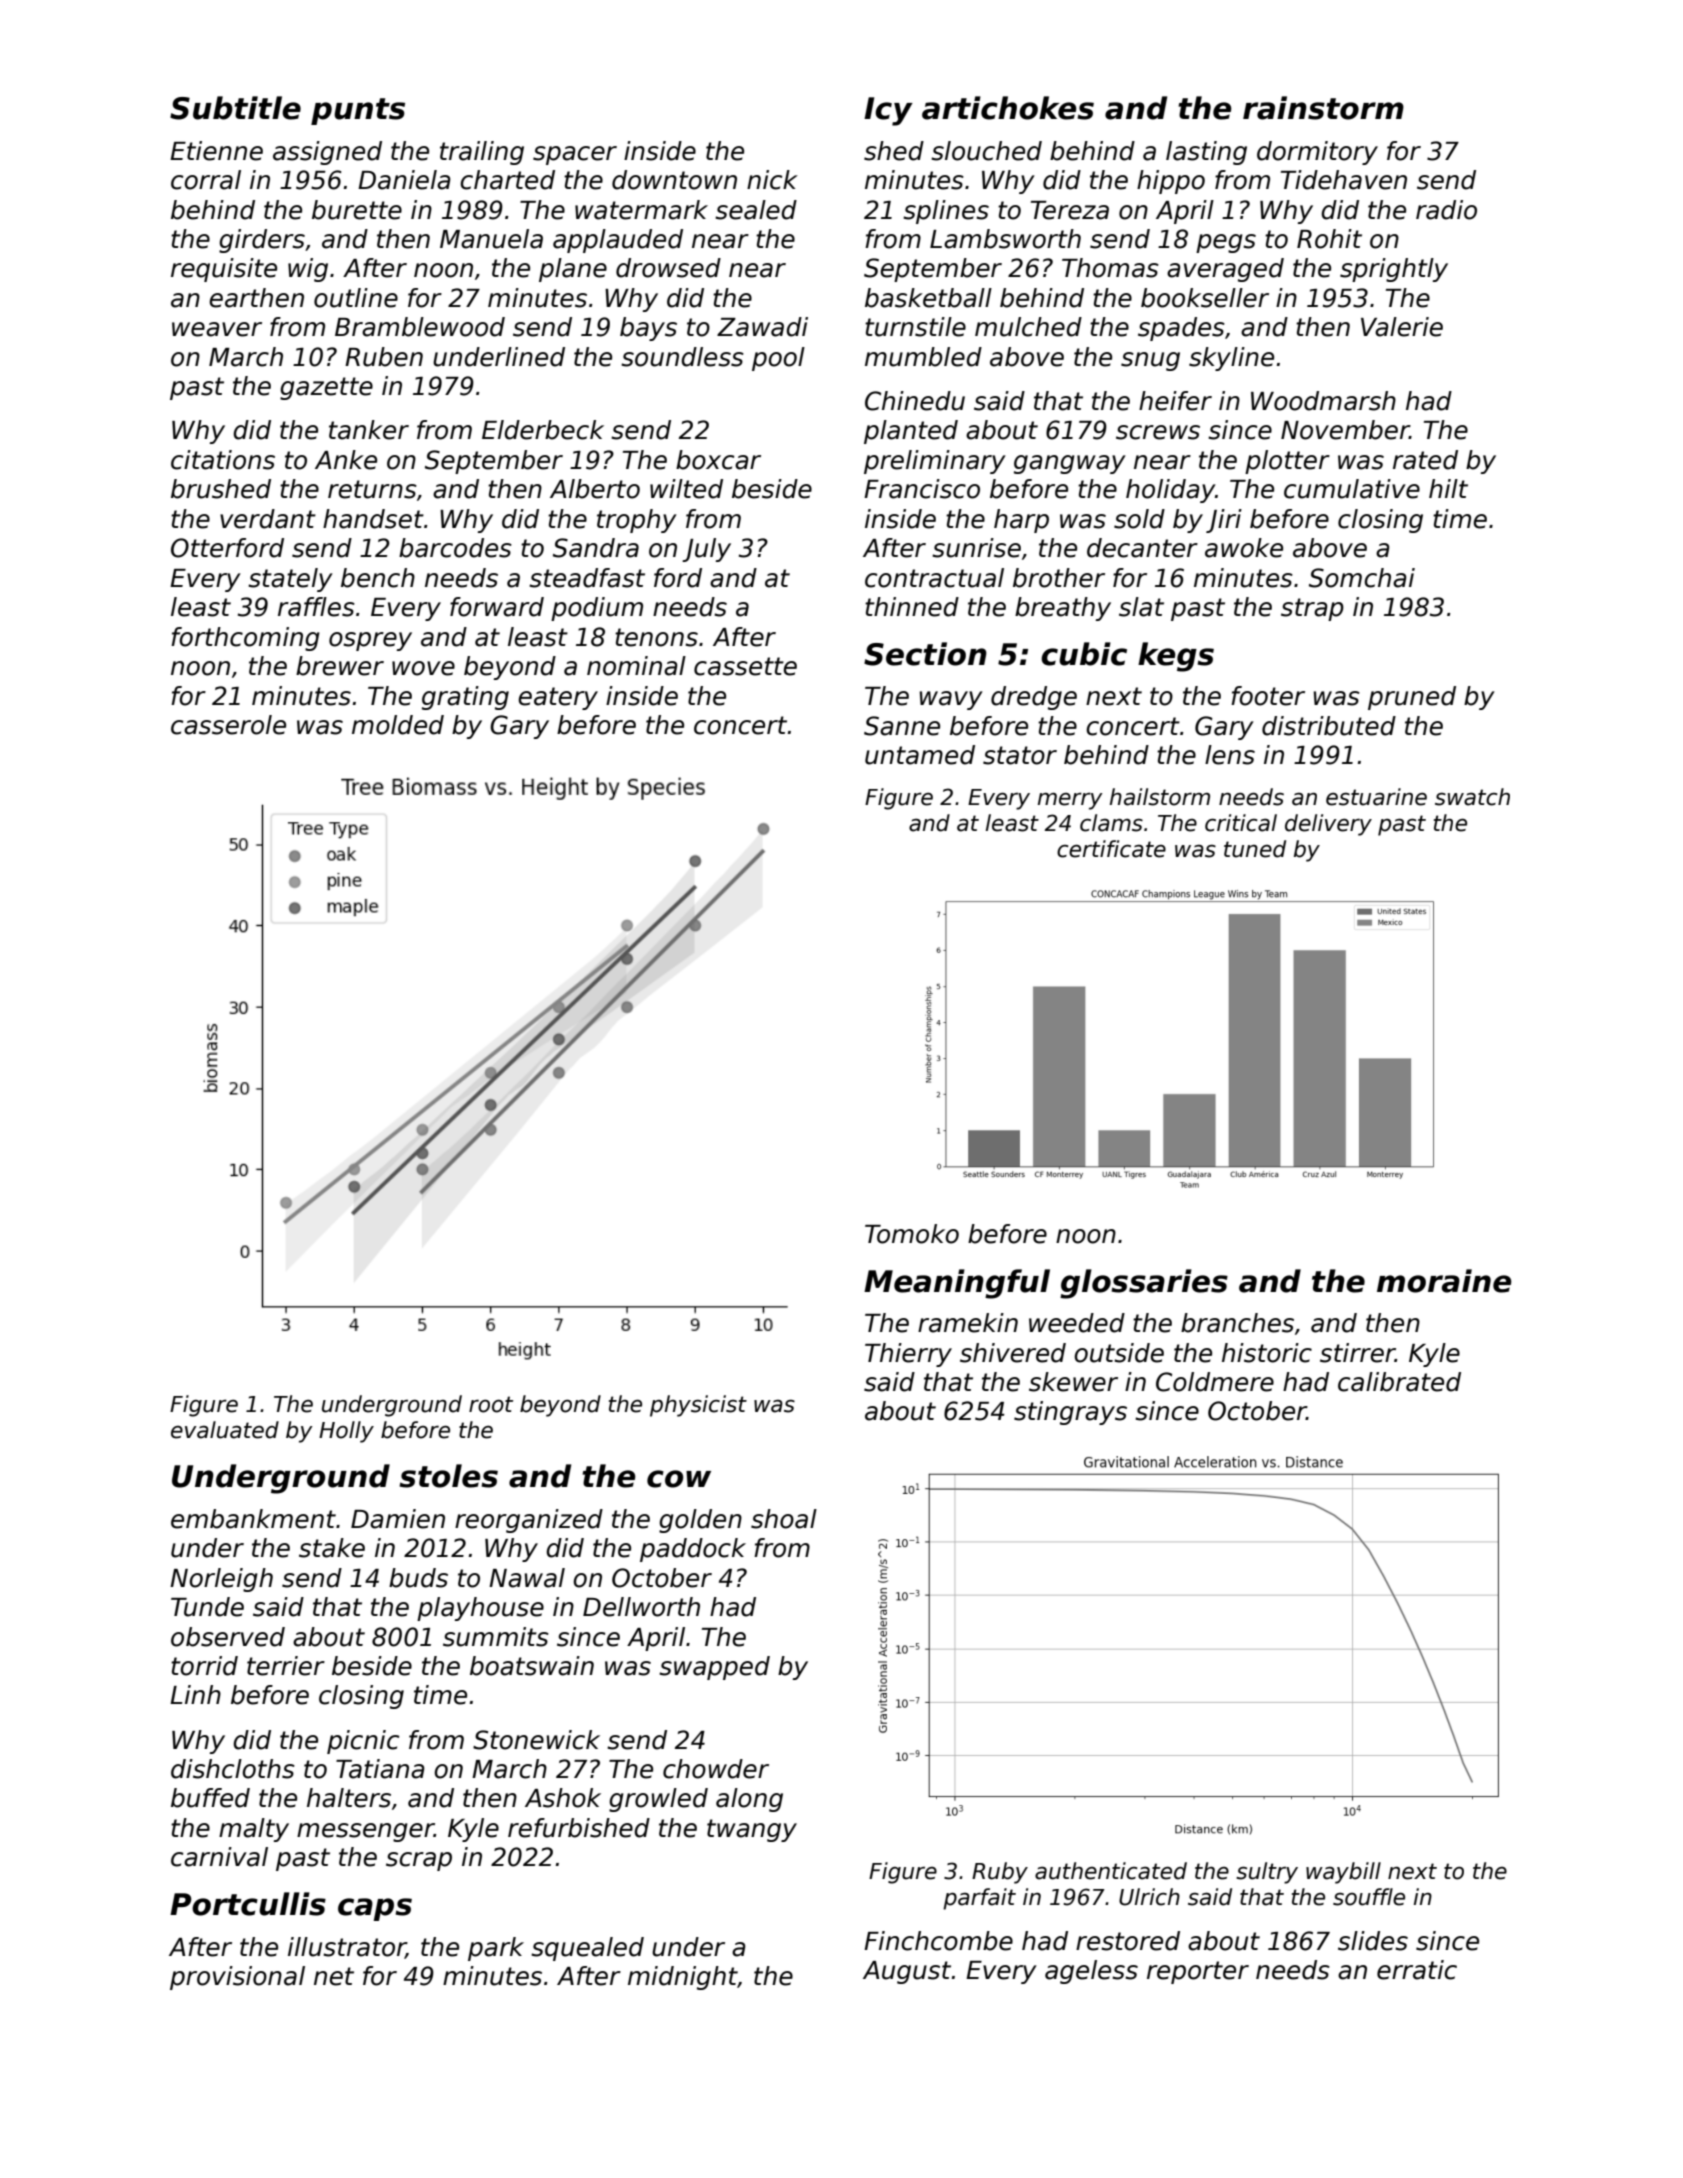  Describe the element at coordinates (558, 698) in the image. I see `eatery` at that location.
